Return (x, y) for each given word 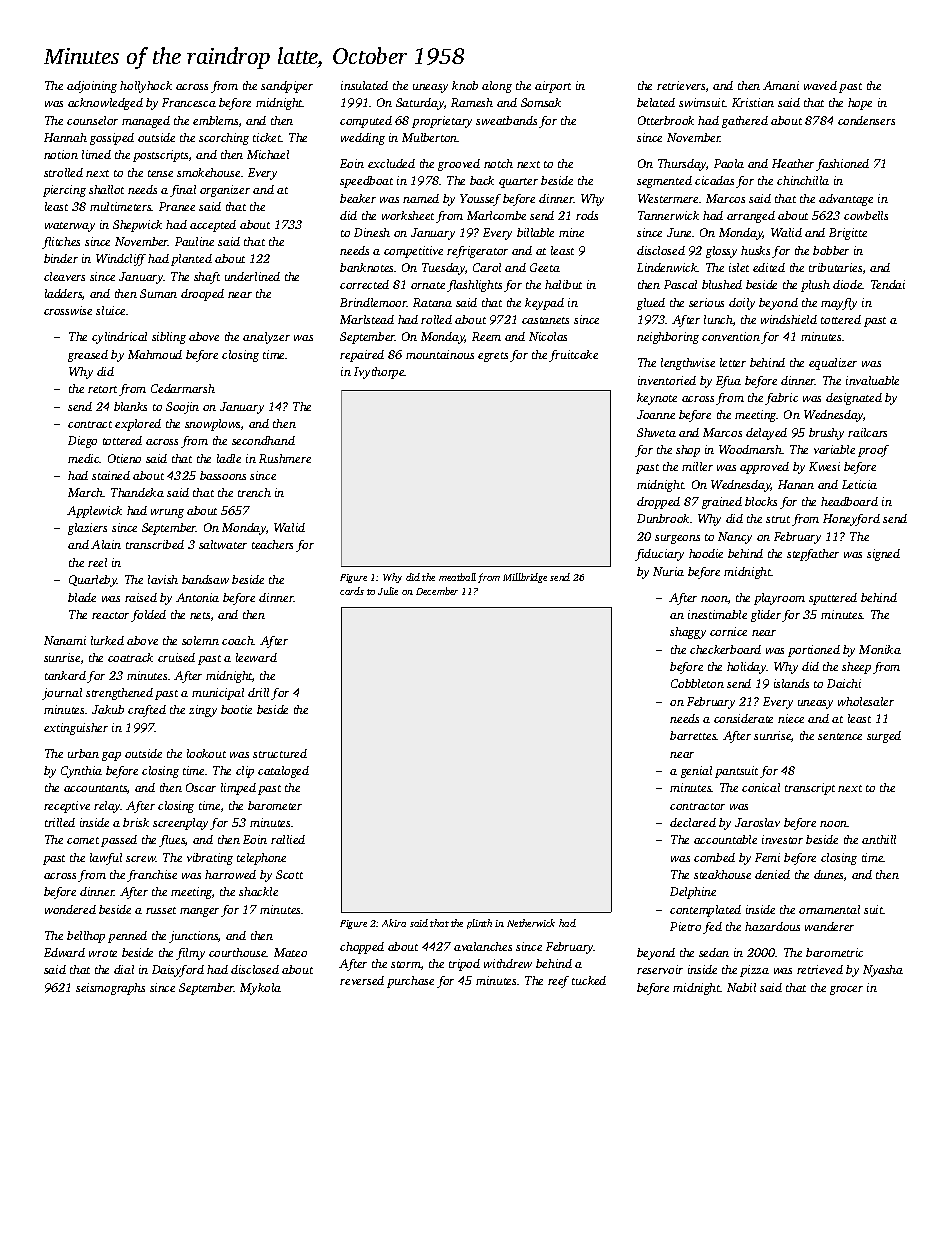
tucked (589, 980)
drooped (202, 295)
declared (693, 822)
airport (553, 87)
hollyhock (146, 87)
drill (258, 692)
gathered (745, 122)
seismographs (110, 989)
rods (587, 215)
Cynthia (81, 772)
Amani (781, 85)
